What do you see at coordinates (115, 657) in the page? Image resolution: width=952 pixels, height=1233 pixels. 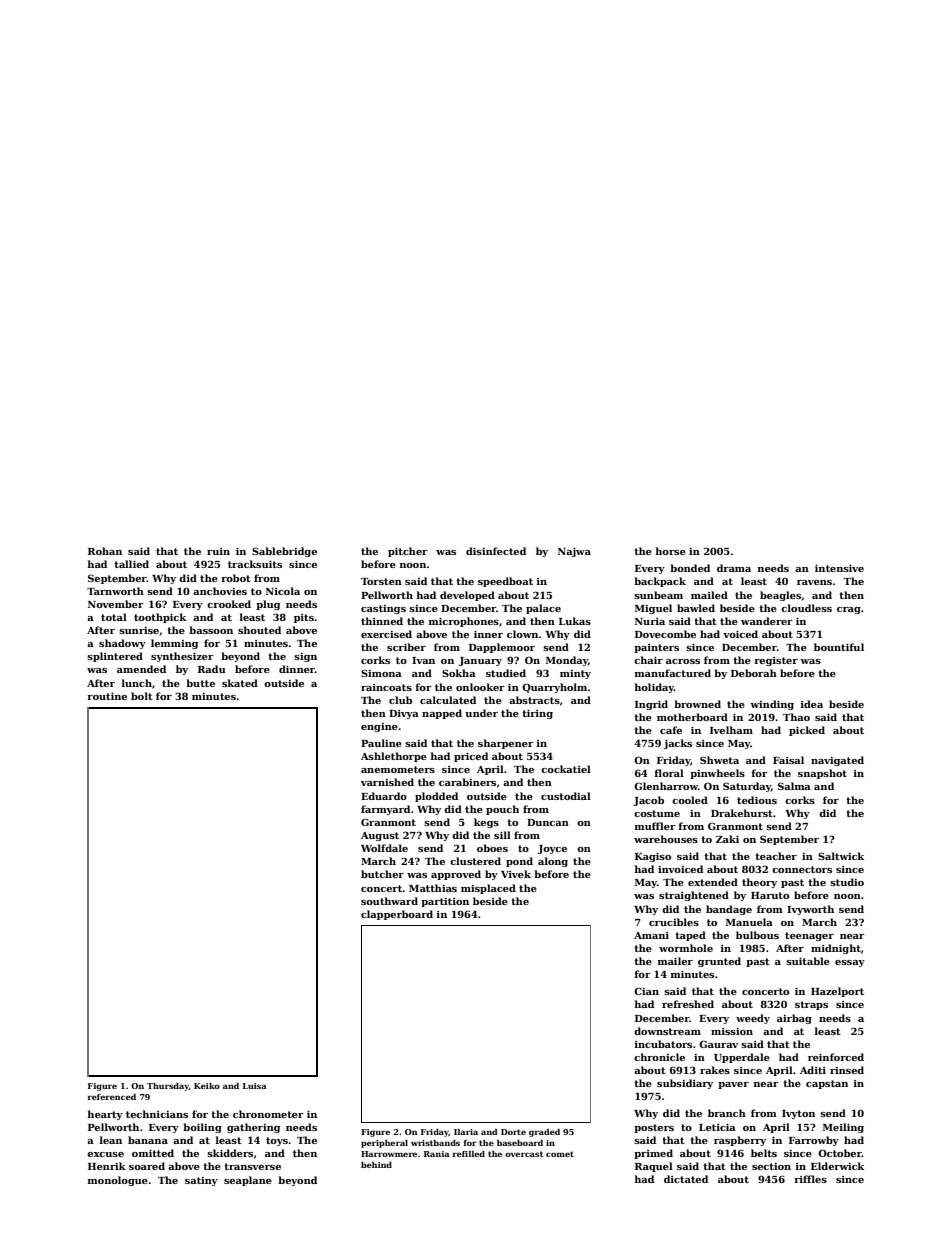 I see `splintered` at bounding box center [115, 657].
